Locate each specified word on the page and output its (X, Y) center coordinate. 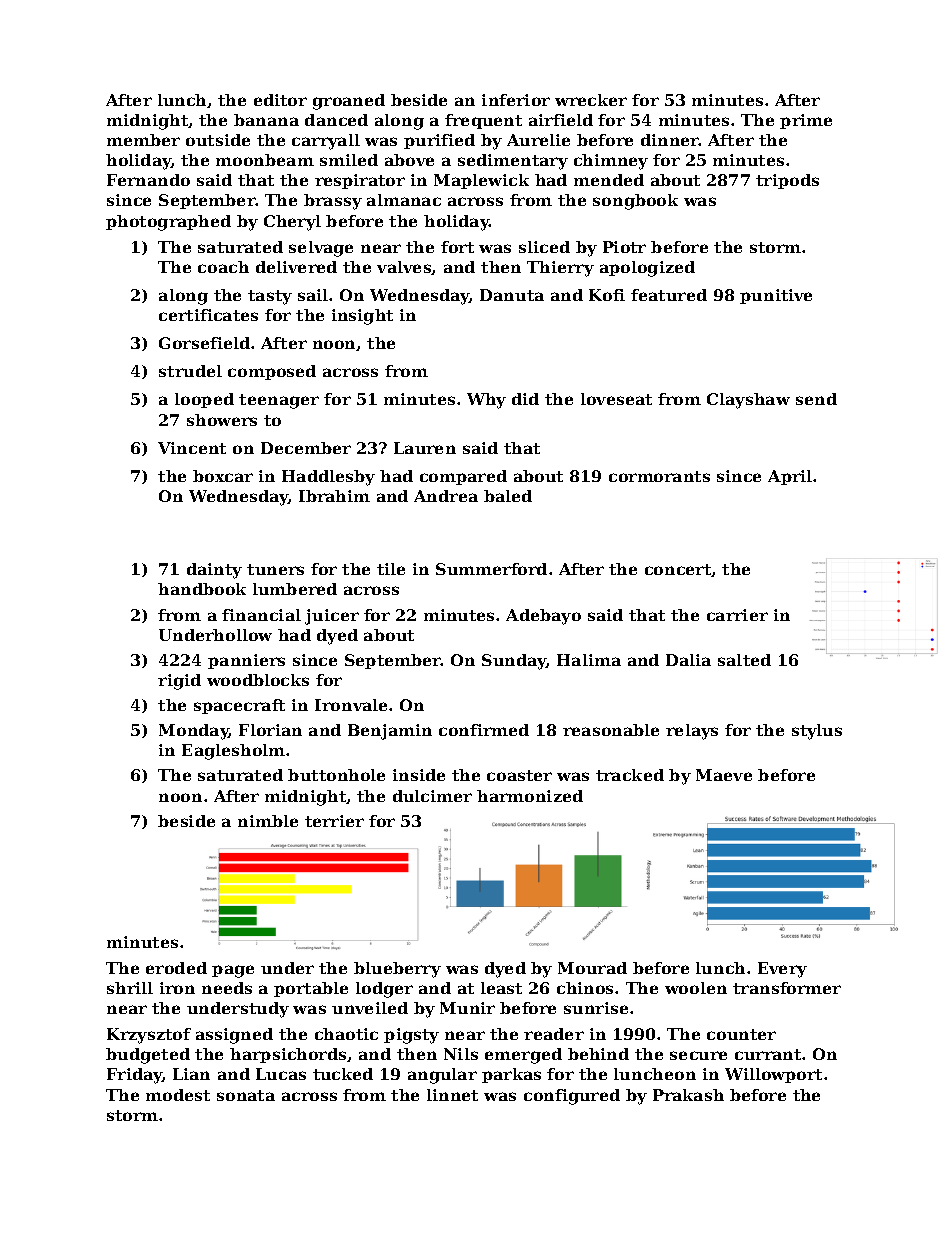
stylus (817, 732)
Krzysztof (149, 1036)
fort (457, 247)
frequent (483, 121)
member (143, 140)
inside (419, 775)
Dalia (688, 660)
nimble (268, 821)
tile (391, 569)
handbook (202, 589)
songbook (635, 202)
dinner (670, 140)
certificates (208, 315)
